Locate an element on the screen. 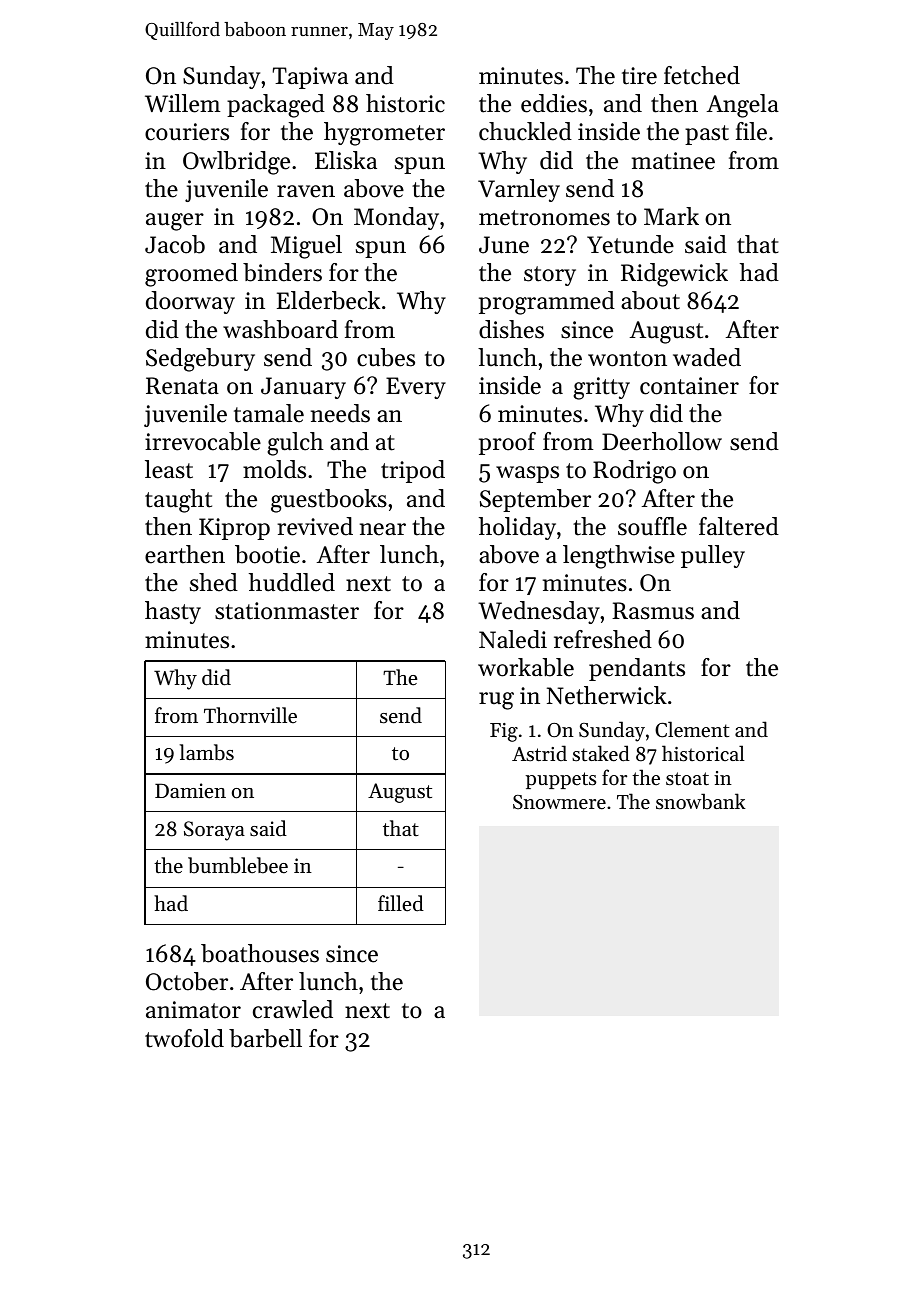  October is located at coordinates (187, 981).
